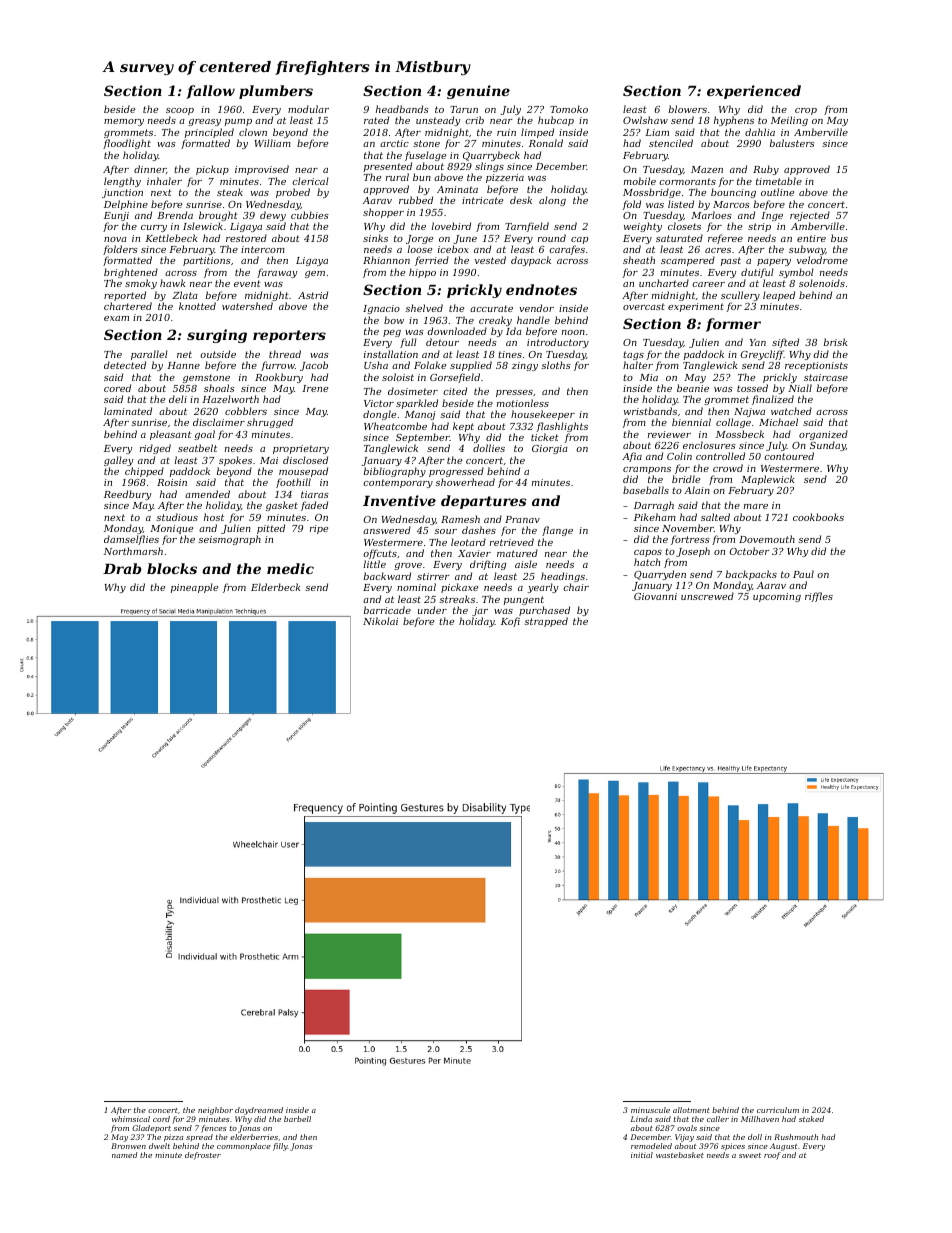  Describe the element at coordinates (754, 92) in the image. I see `experienced` at that location.
